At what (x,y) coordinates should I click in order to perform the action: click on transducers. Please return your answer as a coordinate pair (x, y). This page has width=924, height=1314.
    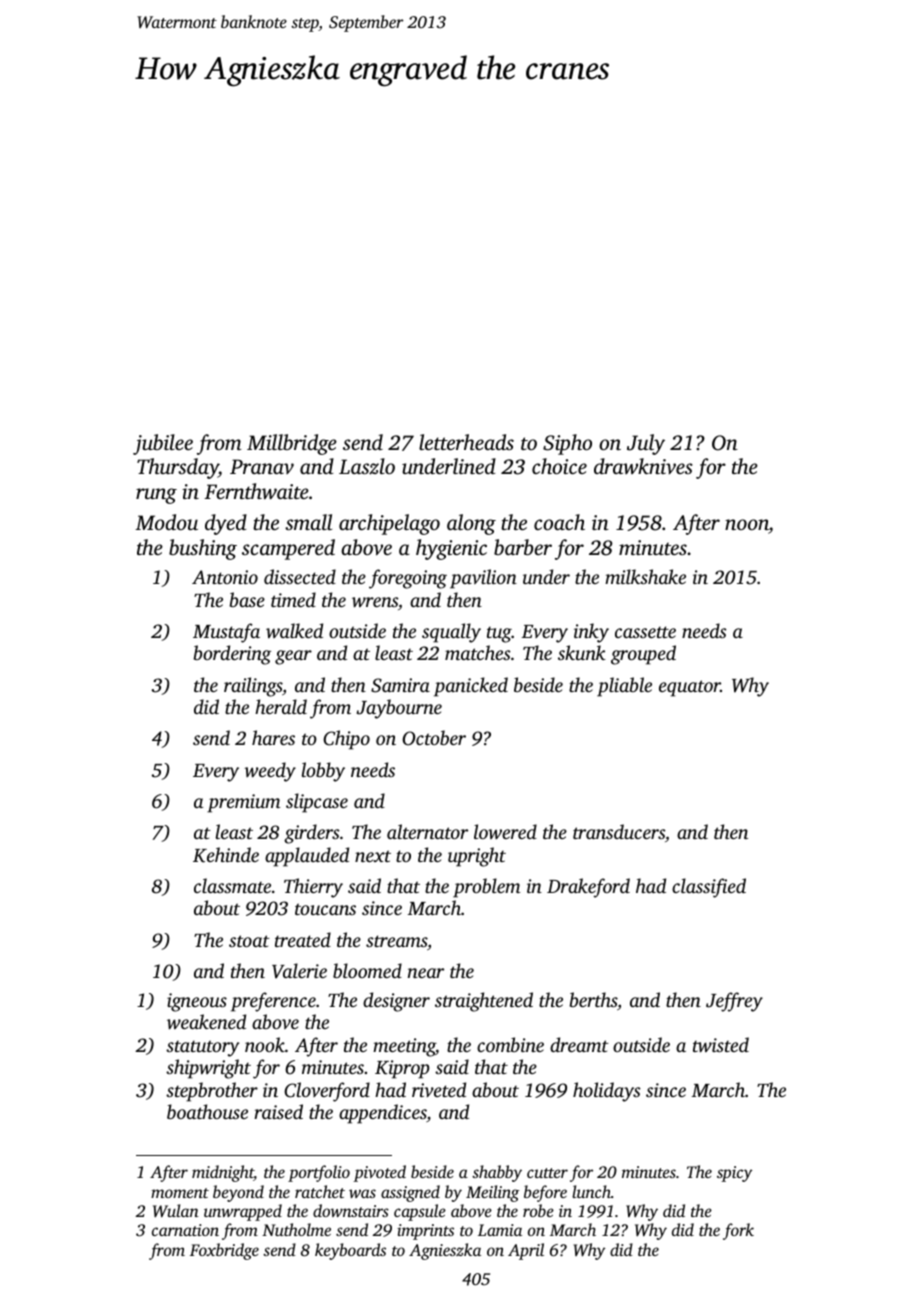
    Looking at the image, I should click on (619, 831).
